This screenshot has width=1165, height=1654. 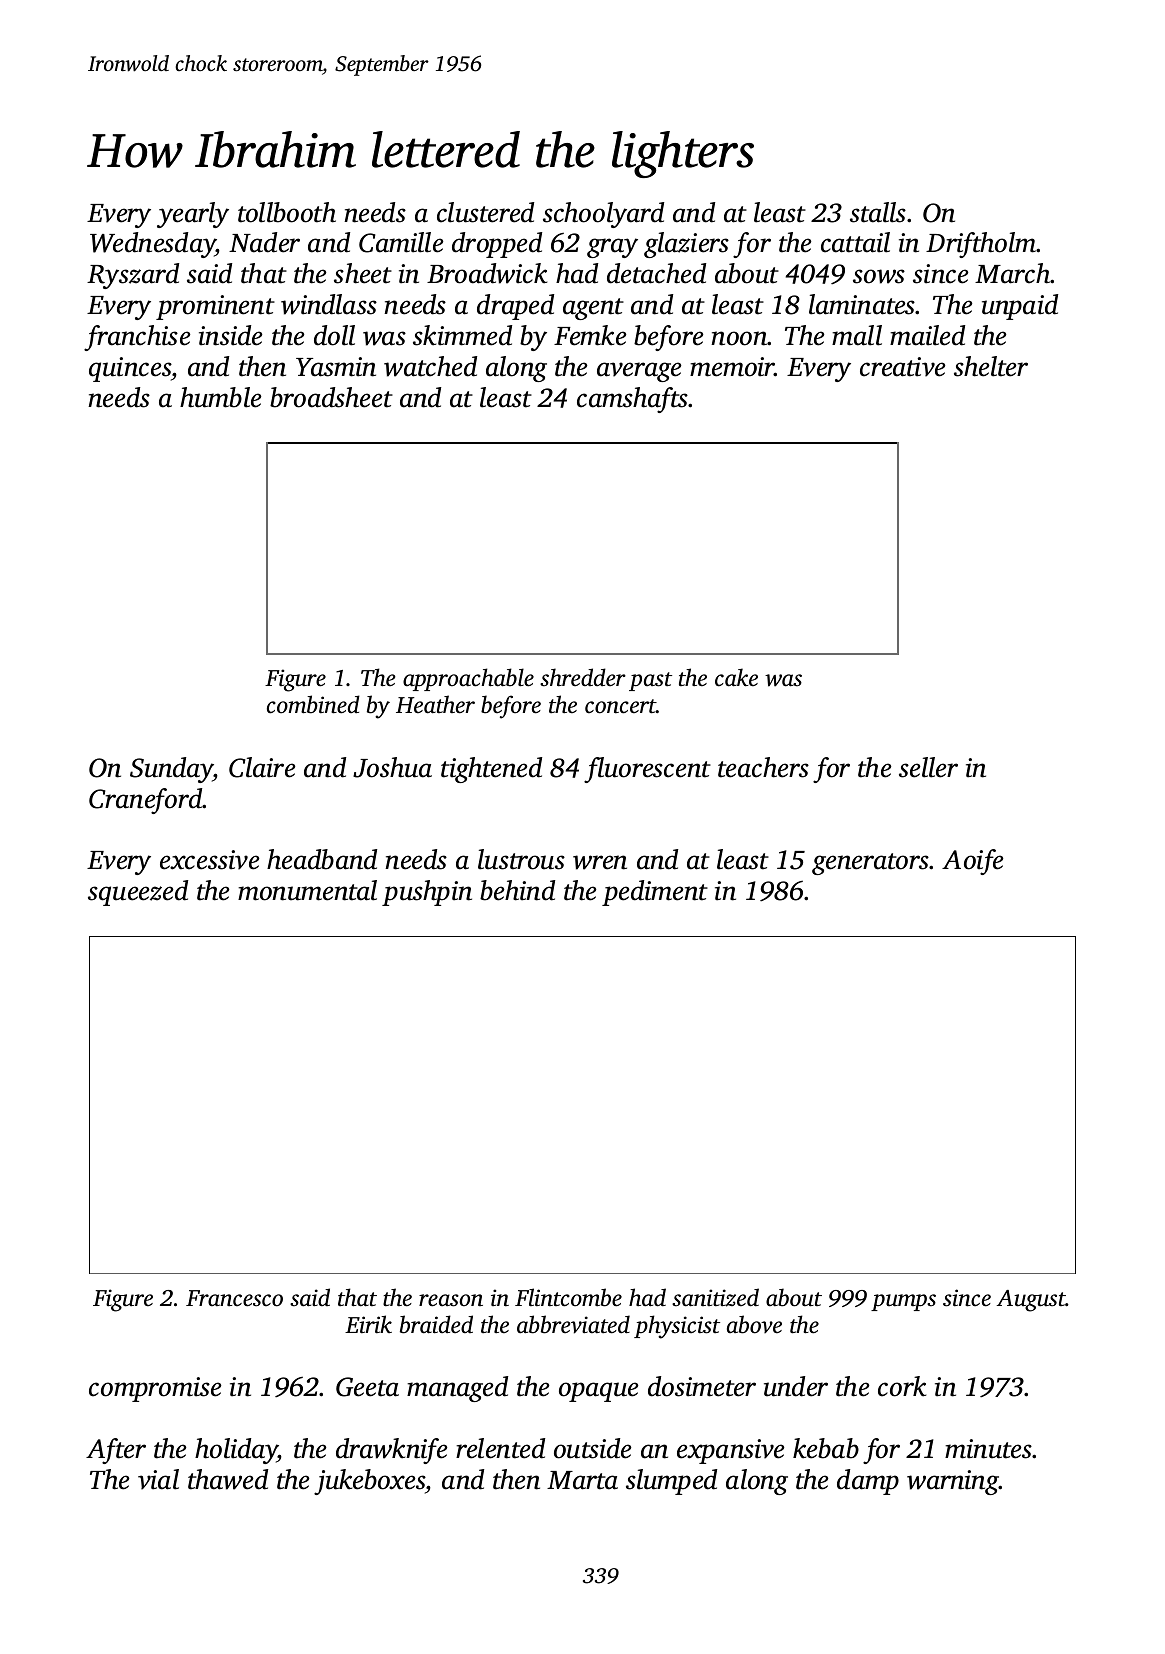 What do you see at coordinates (582, 1480) in the screenshot?
I see `Marta` at bounding box center [582, 1480].
